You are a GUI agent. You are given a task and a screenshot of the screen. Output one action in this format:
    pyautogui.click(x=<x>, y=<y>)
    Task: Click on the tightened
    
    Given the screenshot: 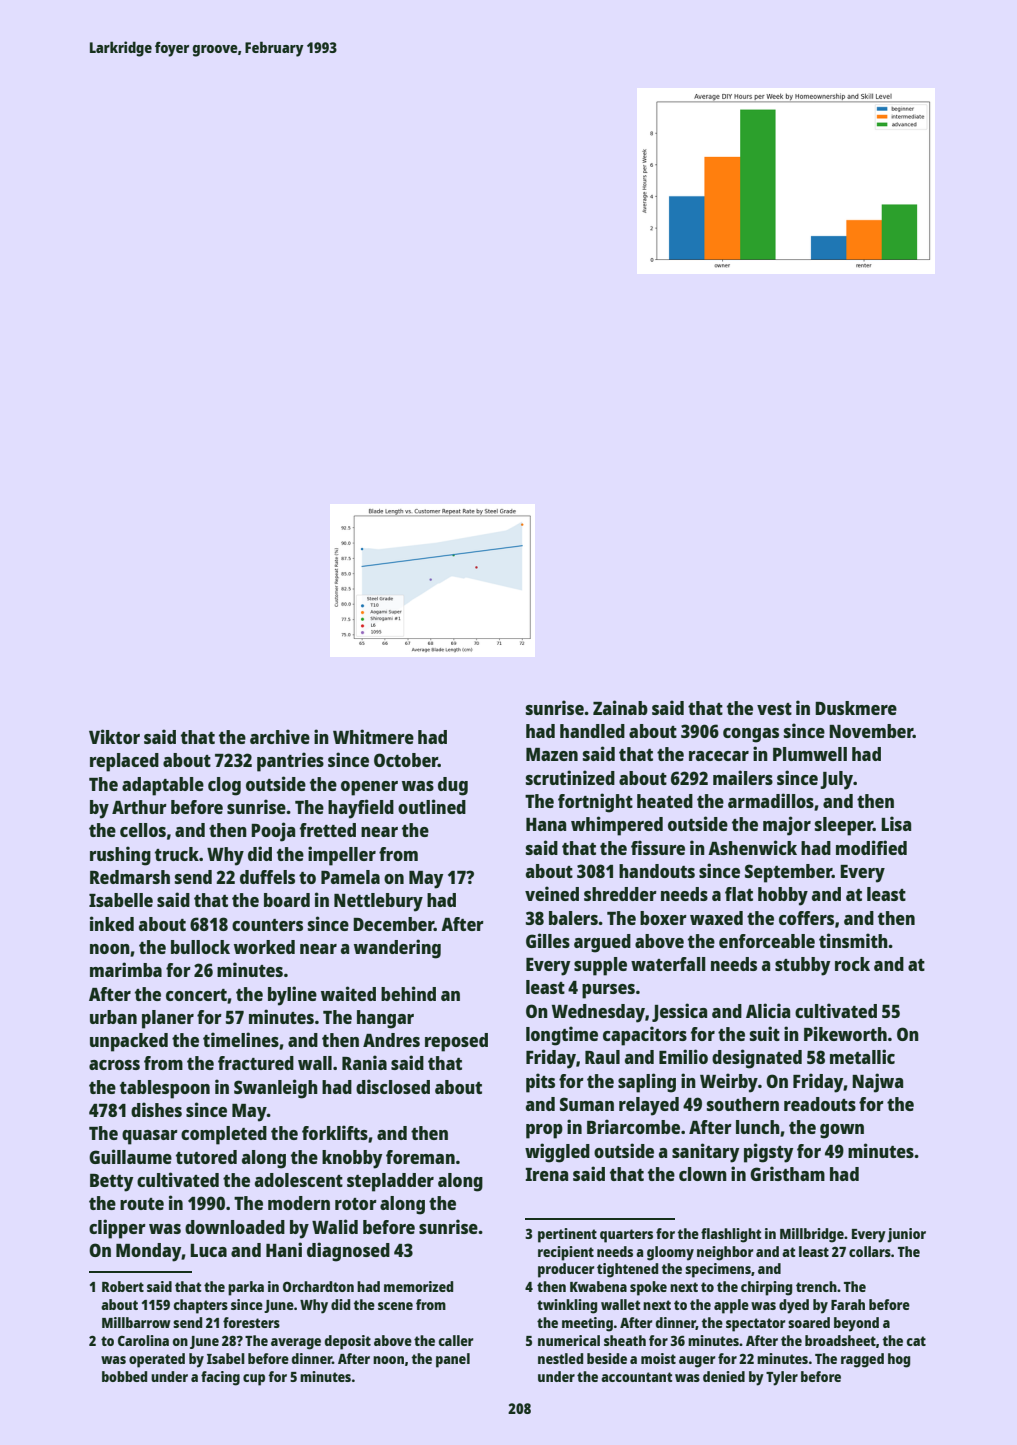 What is the action you would take?
    pyautogui.click(x=627, y=1270)
